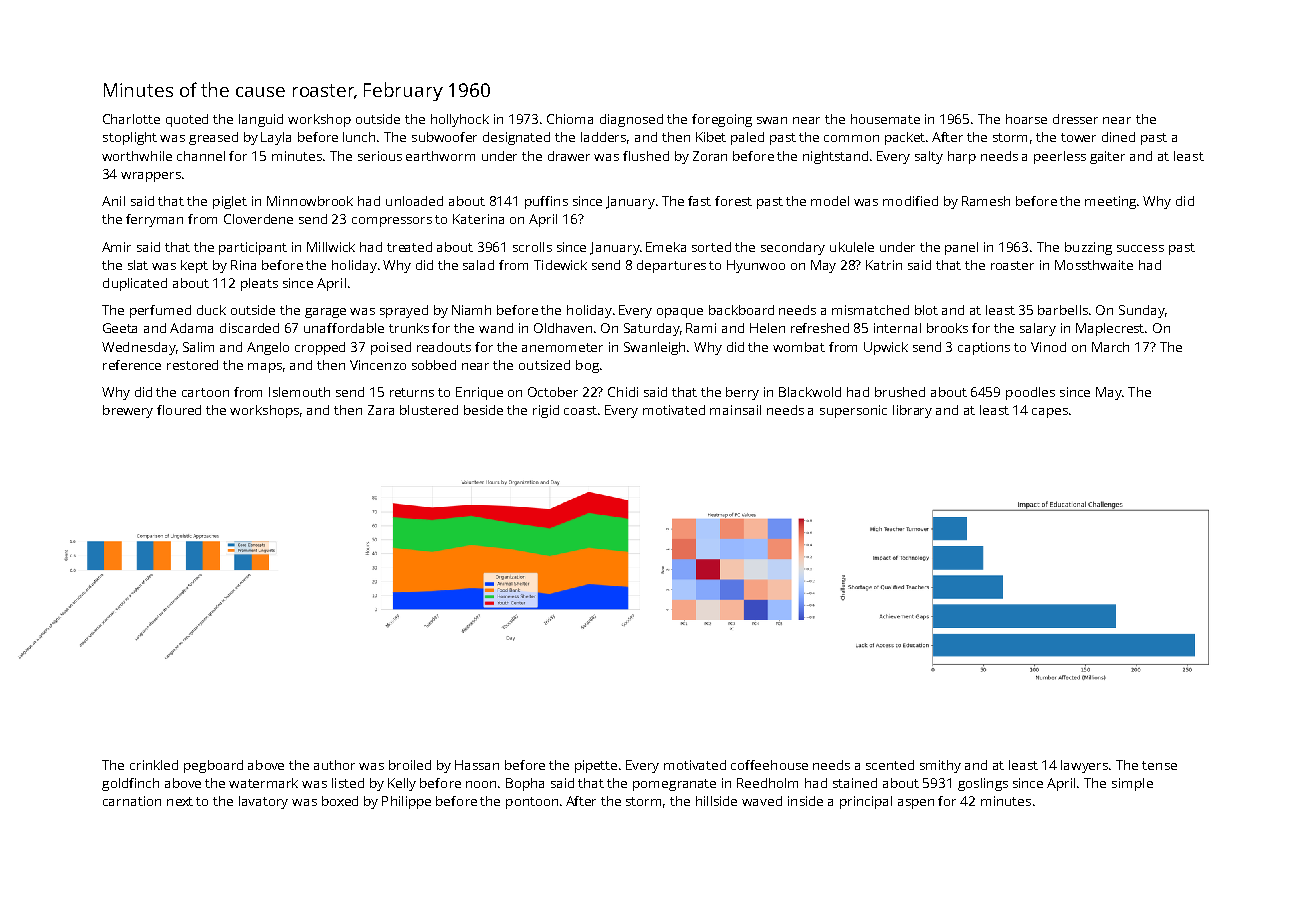 This screenshot has width=1308, height=924. What do you see at coordinates (381, 410) in the screenshot?
I see `Zara` at bounding box center [381, 410].
